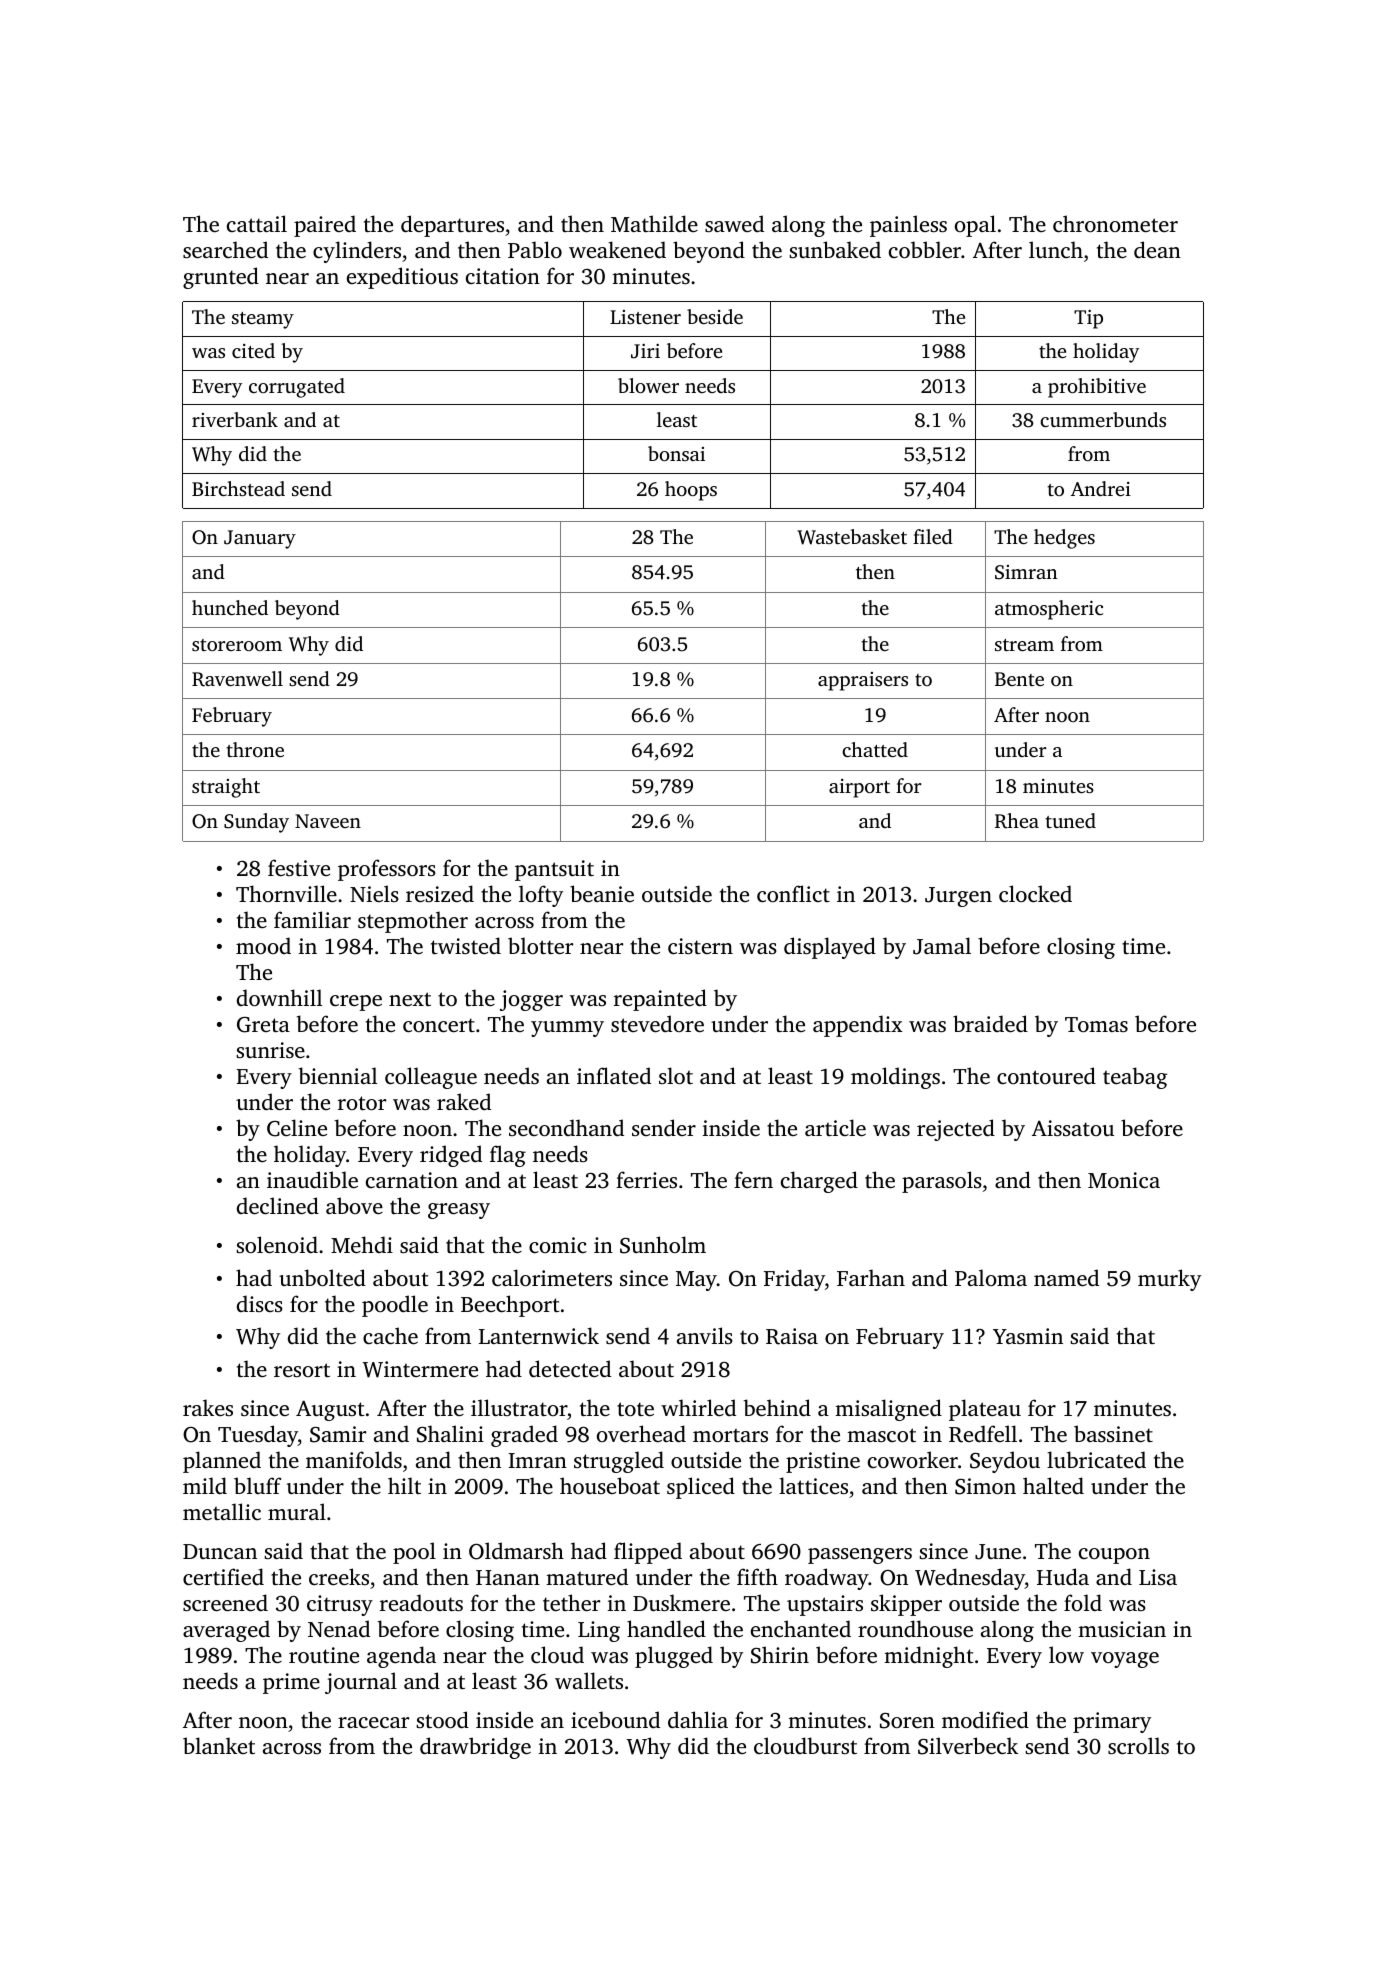 This screenshot has width=1386, height=1969. What do you see at coordinates (1071, 820) in the screenshot?
I see `tuned` at bounding box center [1071, 820].
